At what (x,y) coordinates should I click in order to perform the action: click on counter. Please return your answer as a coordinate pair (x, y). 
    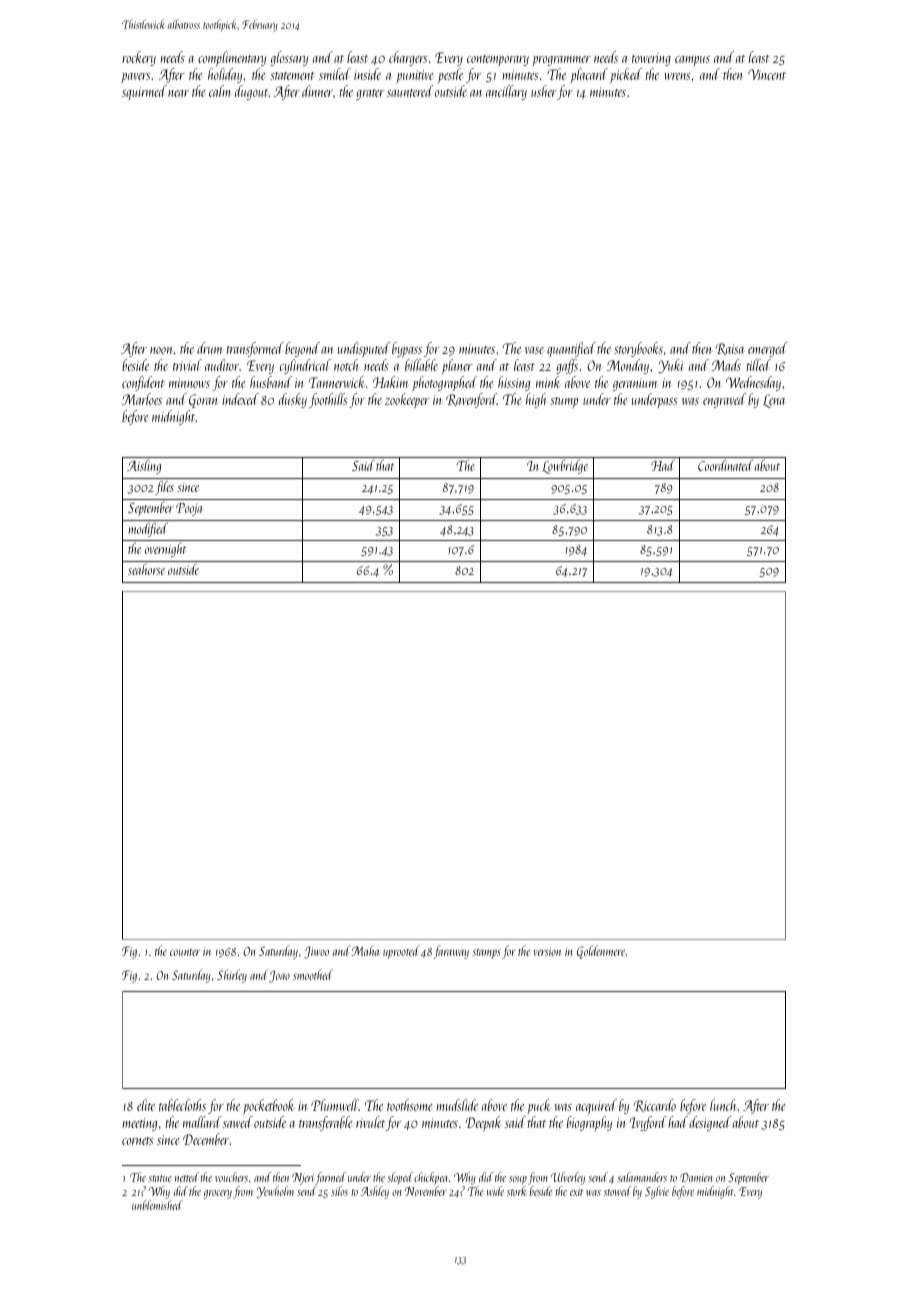
    Looking at the image, I should click on (185, 952).
